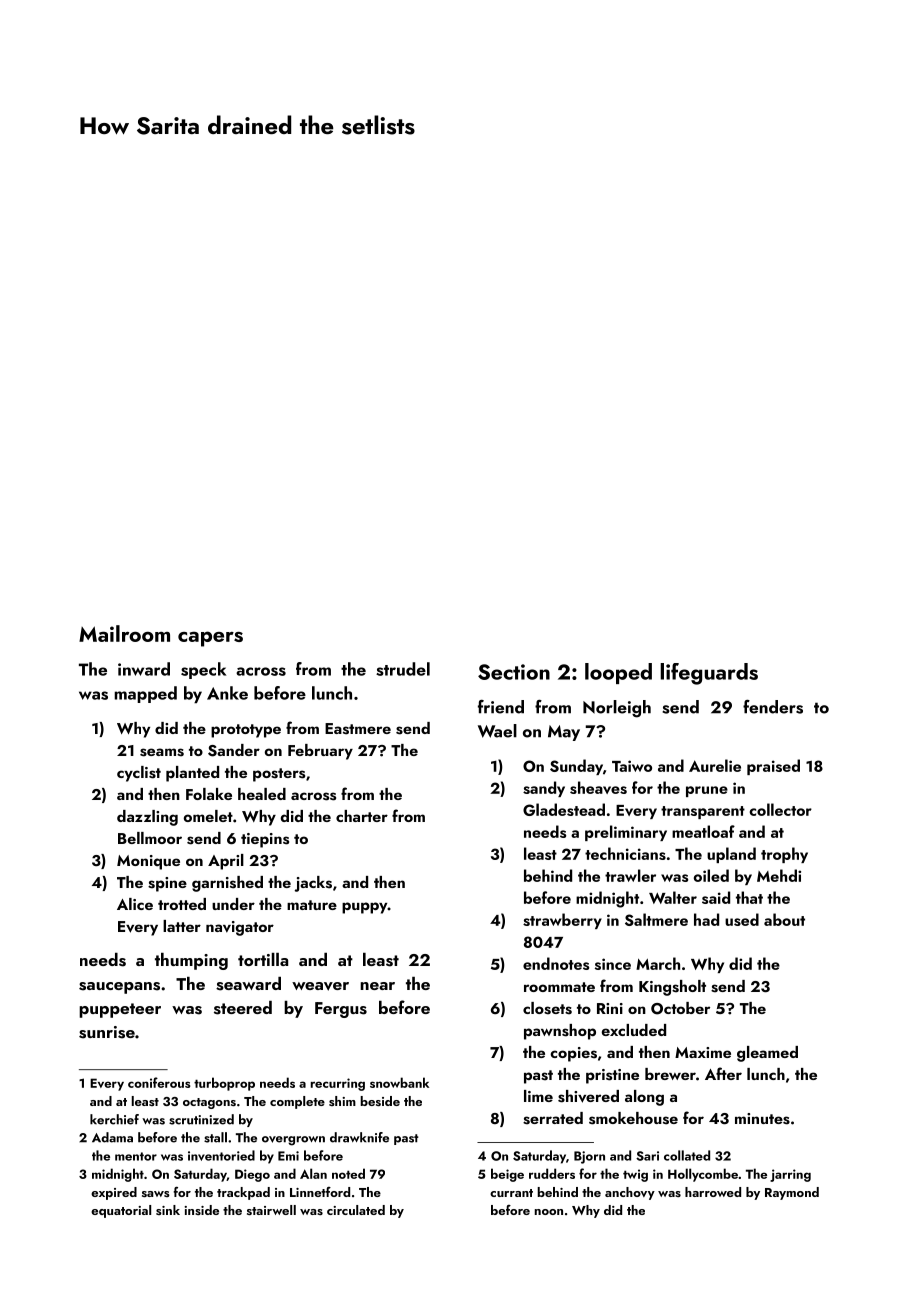 This image has width=908, height=1316. Describe the element at coordinates (124, 633) in the image. I see `Mailroom` at that location.
